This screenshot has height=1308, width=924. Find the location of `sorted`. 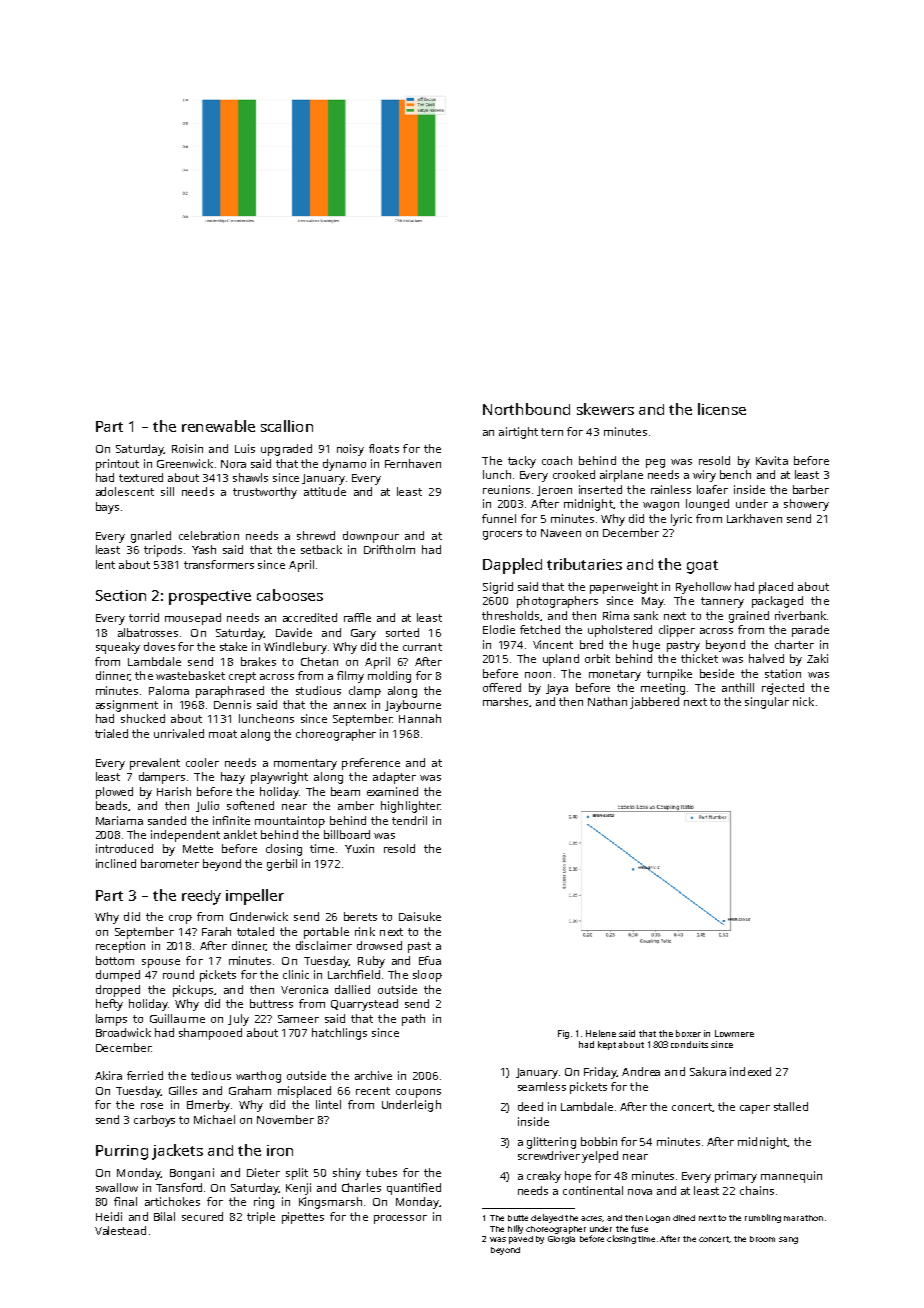

sorted is located at coordinates (402, 632).
